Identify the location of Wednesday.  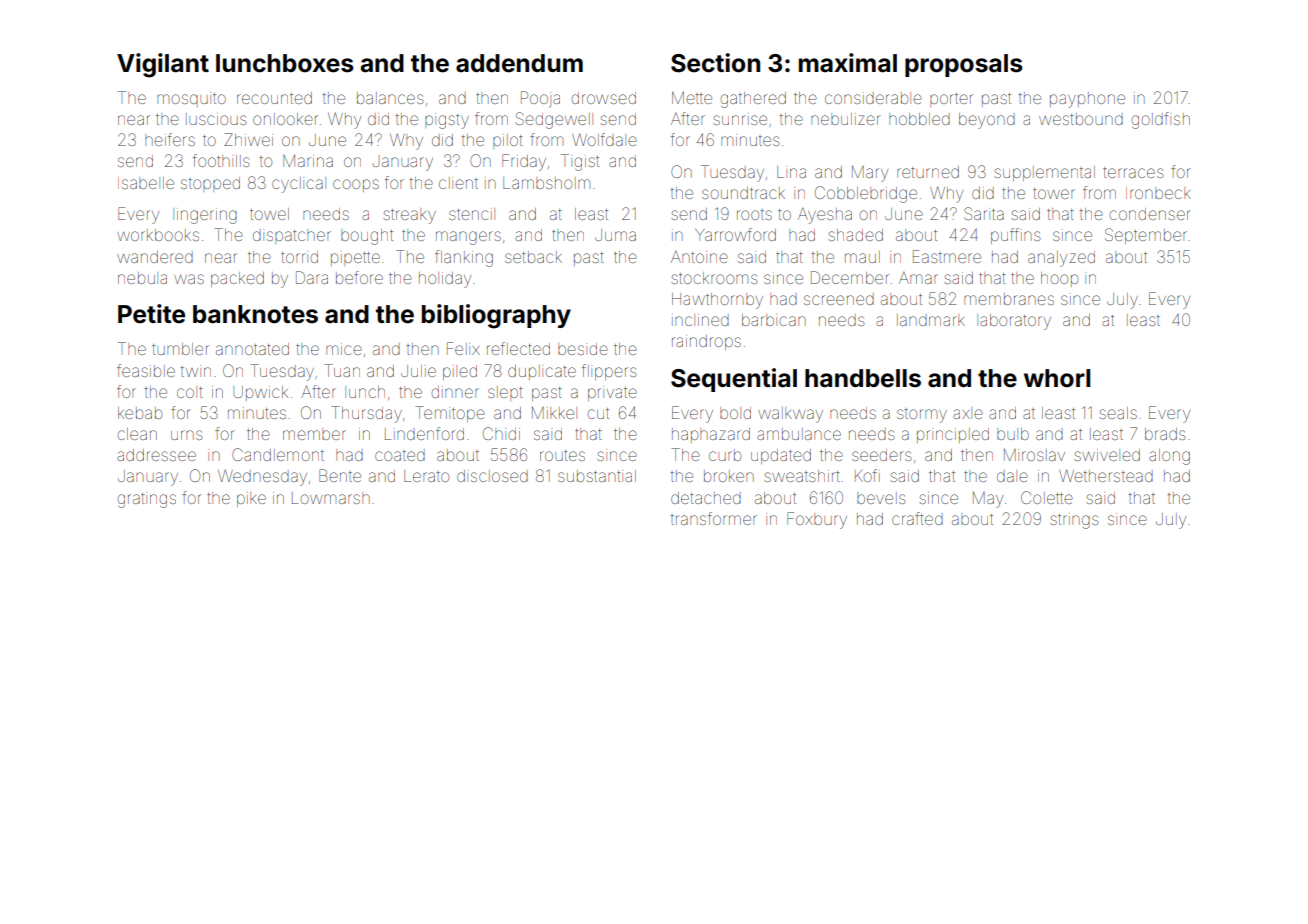
(262, 477).
